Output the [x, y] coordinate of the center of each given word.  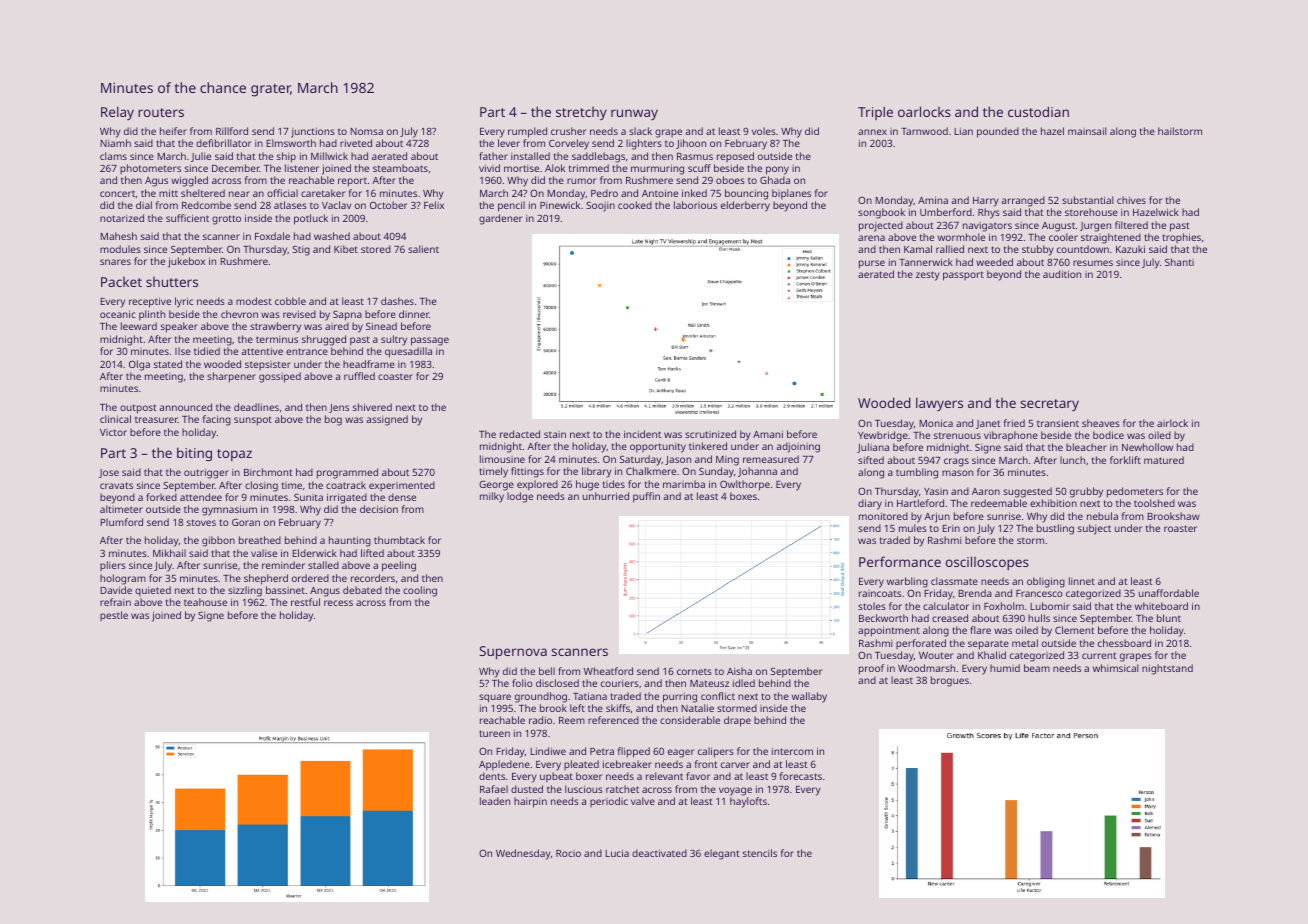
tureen [494, 733]
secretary [1049, 405]
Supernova [513, 653]
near [239, 194]
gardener [500, 219]
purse [872, 264]
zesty [928, 276]
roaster [1180, 528]
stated [168, 364]
